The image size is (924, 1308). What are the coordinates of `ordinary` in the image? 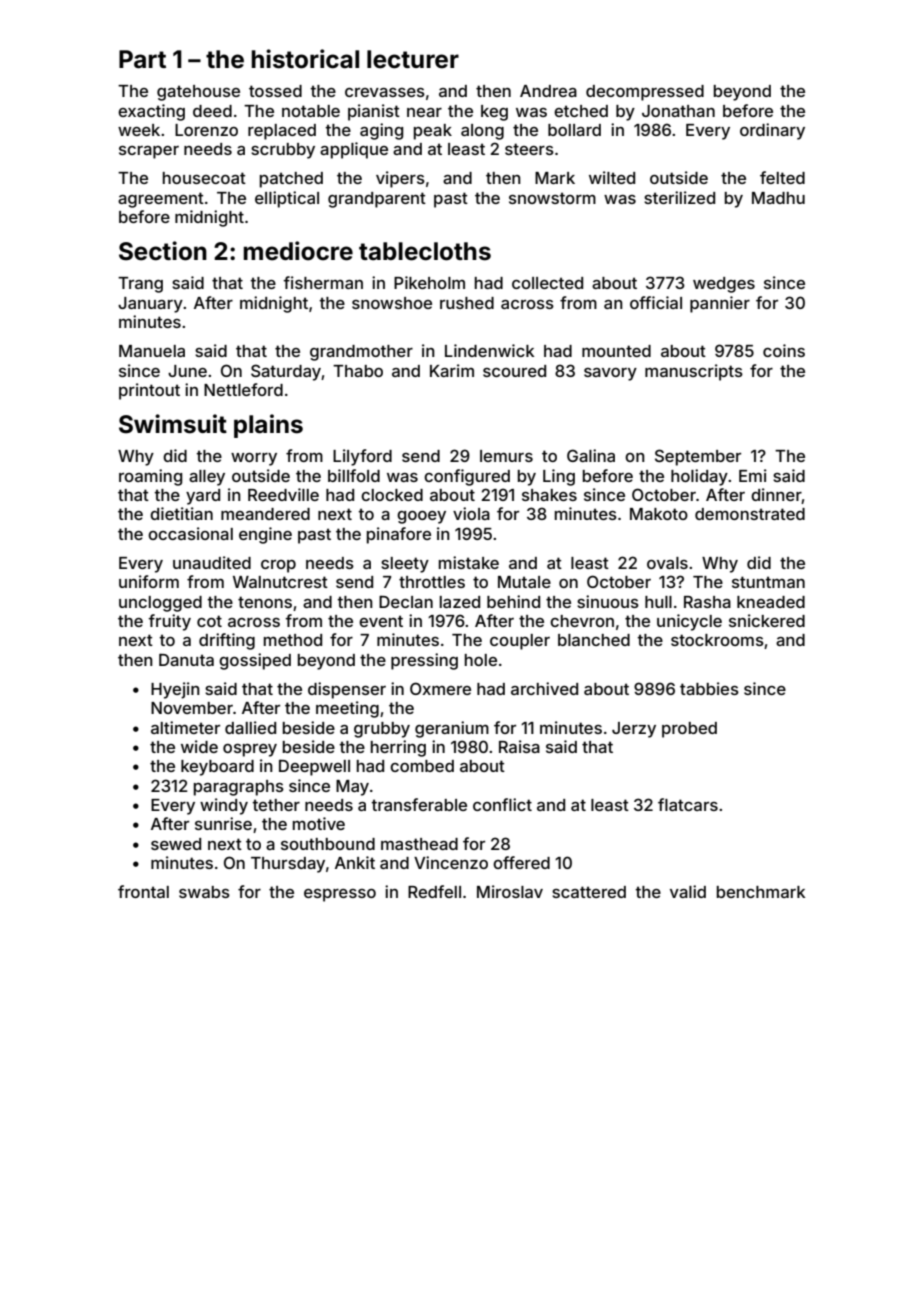 It's located at (772, 131).
